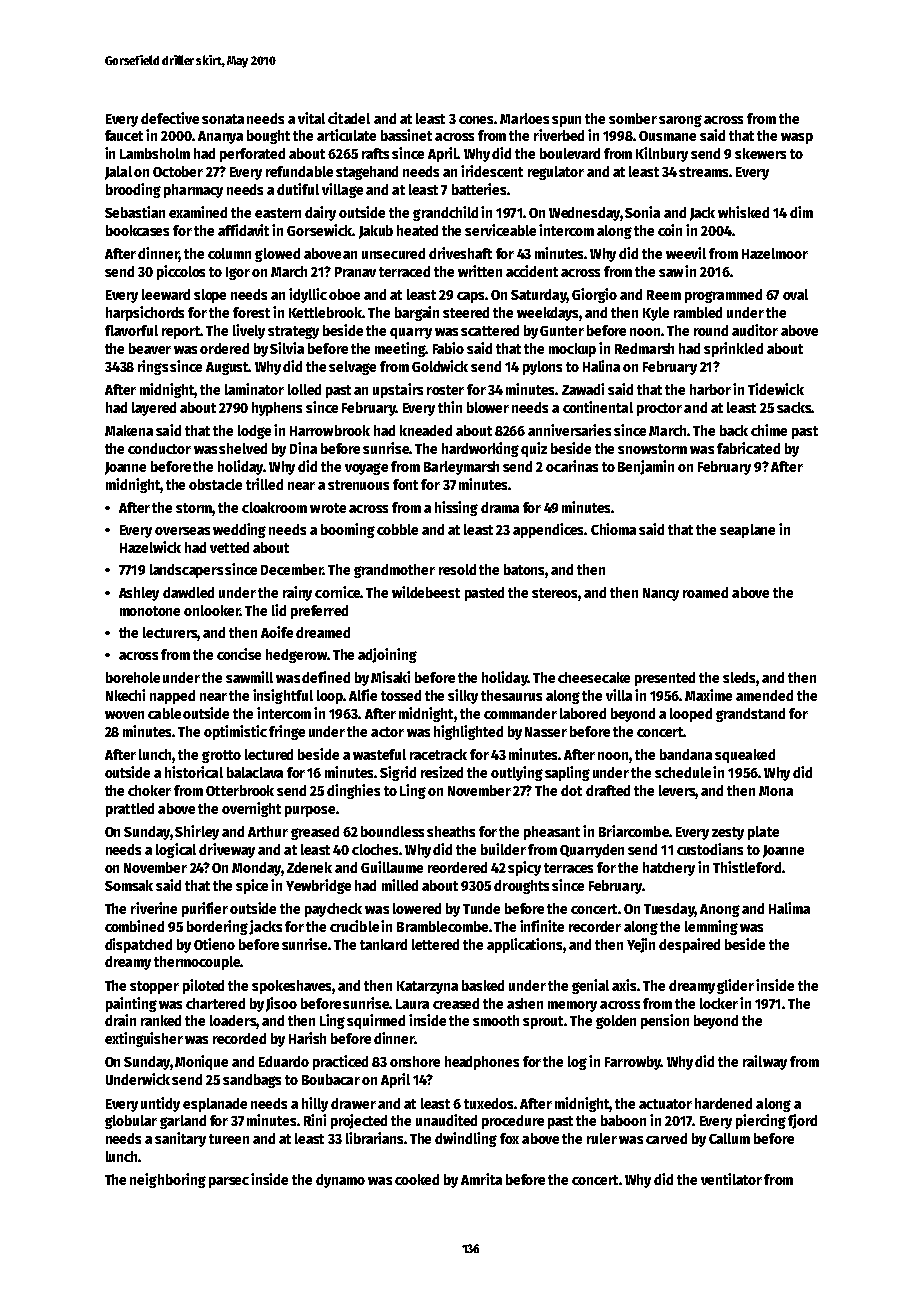  What do you see at coordinates (274, 507) in the page?
I see `cloakroom` at bounding box center [274, 507].
